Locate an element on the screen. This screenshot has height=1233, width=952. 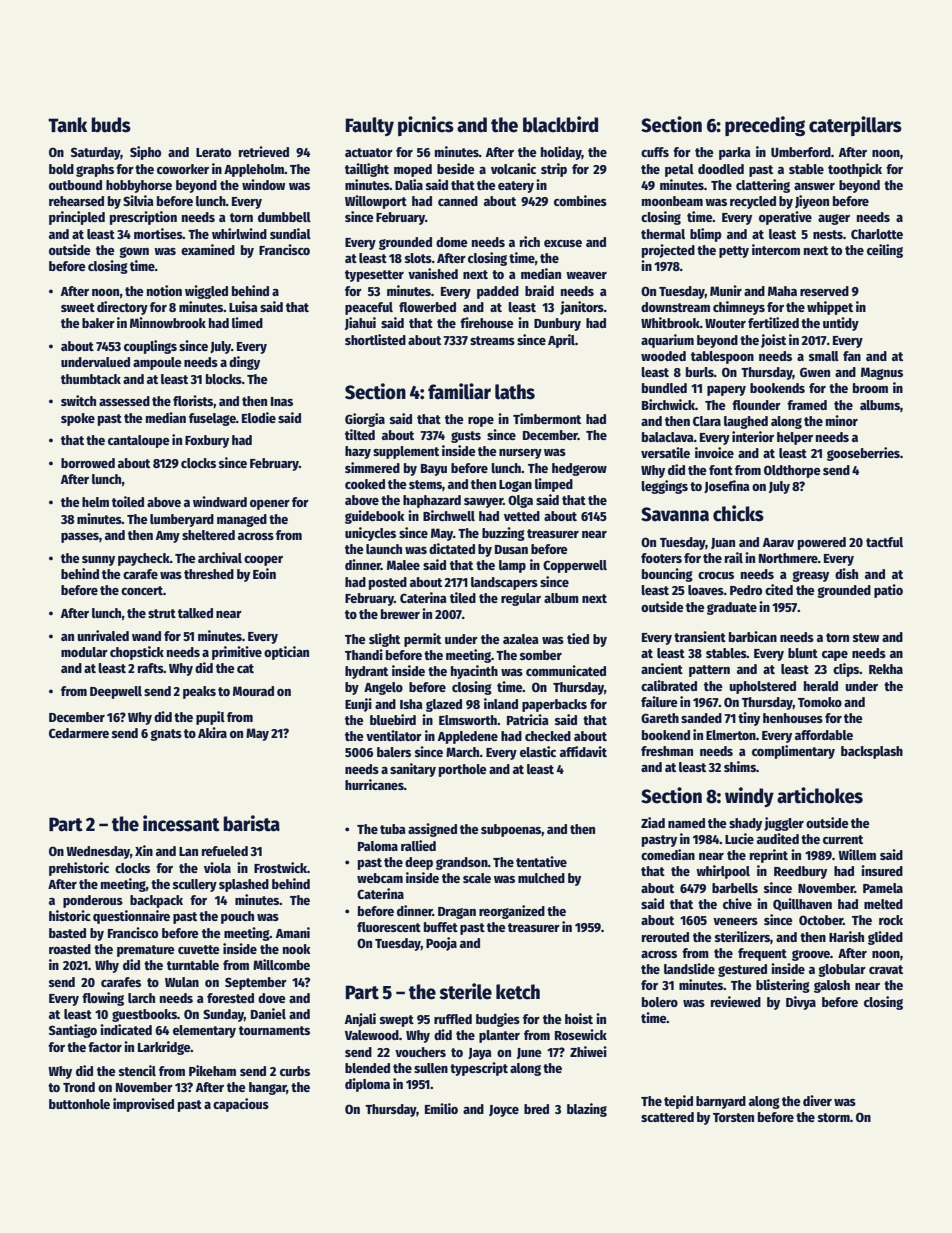
Joyce is located at coordinates (504, 1111).
